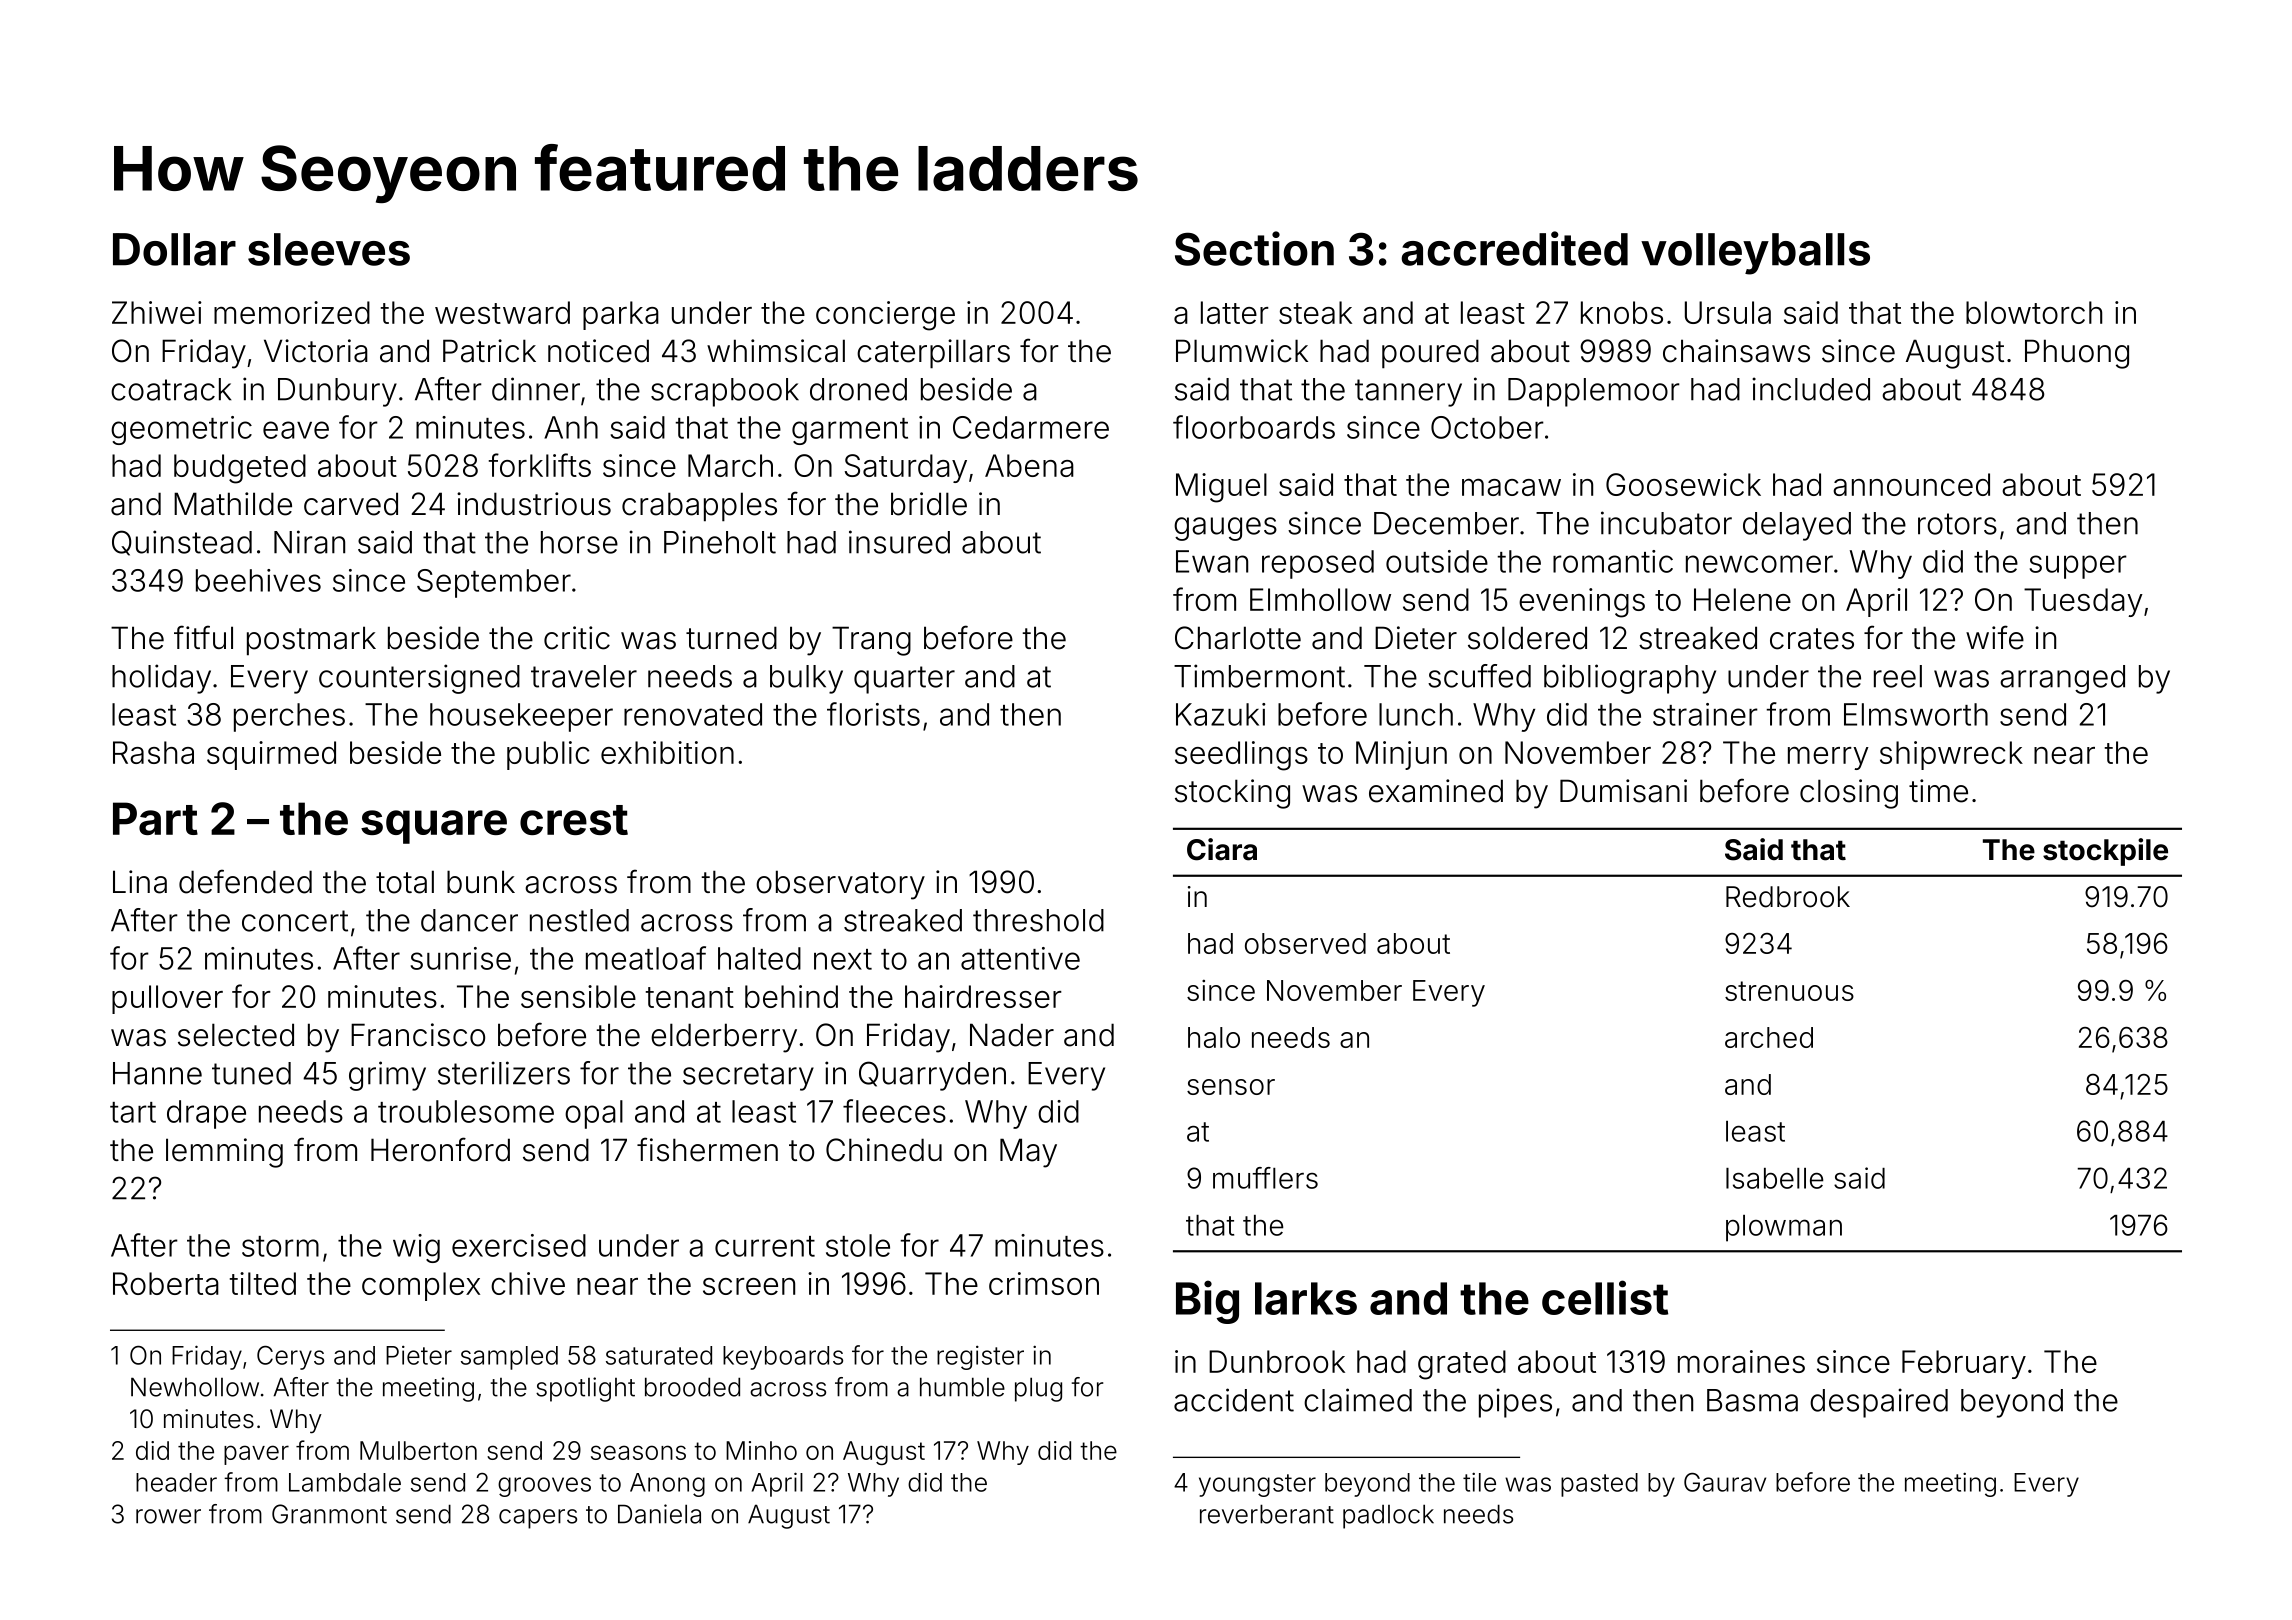 The image size is (2292, 1620). I want to click on threshold, so click(1038, 920).
